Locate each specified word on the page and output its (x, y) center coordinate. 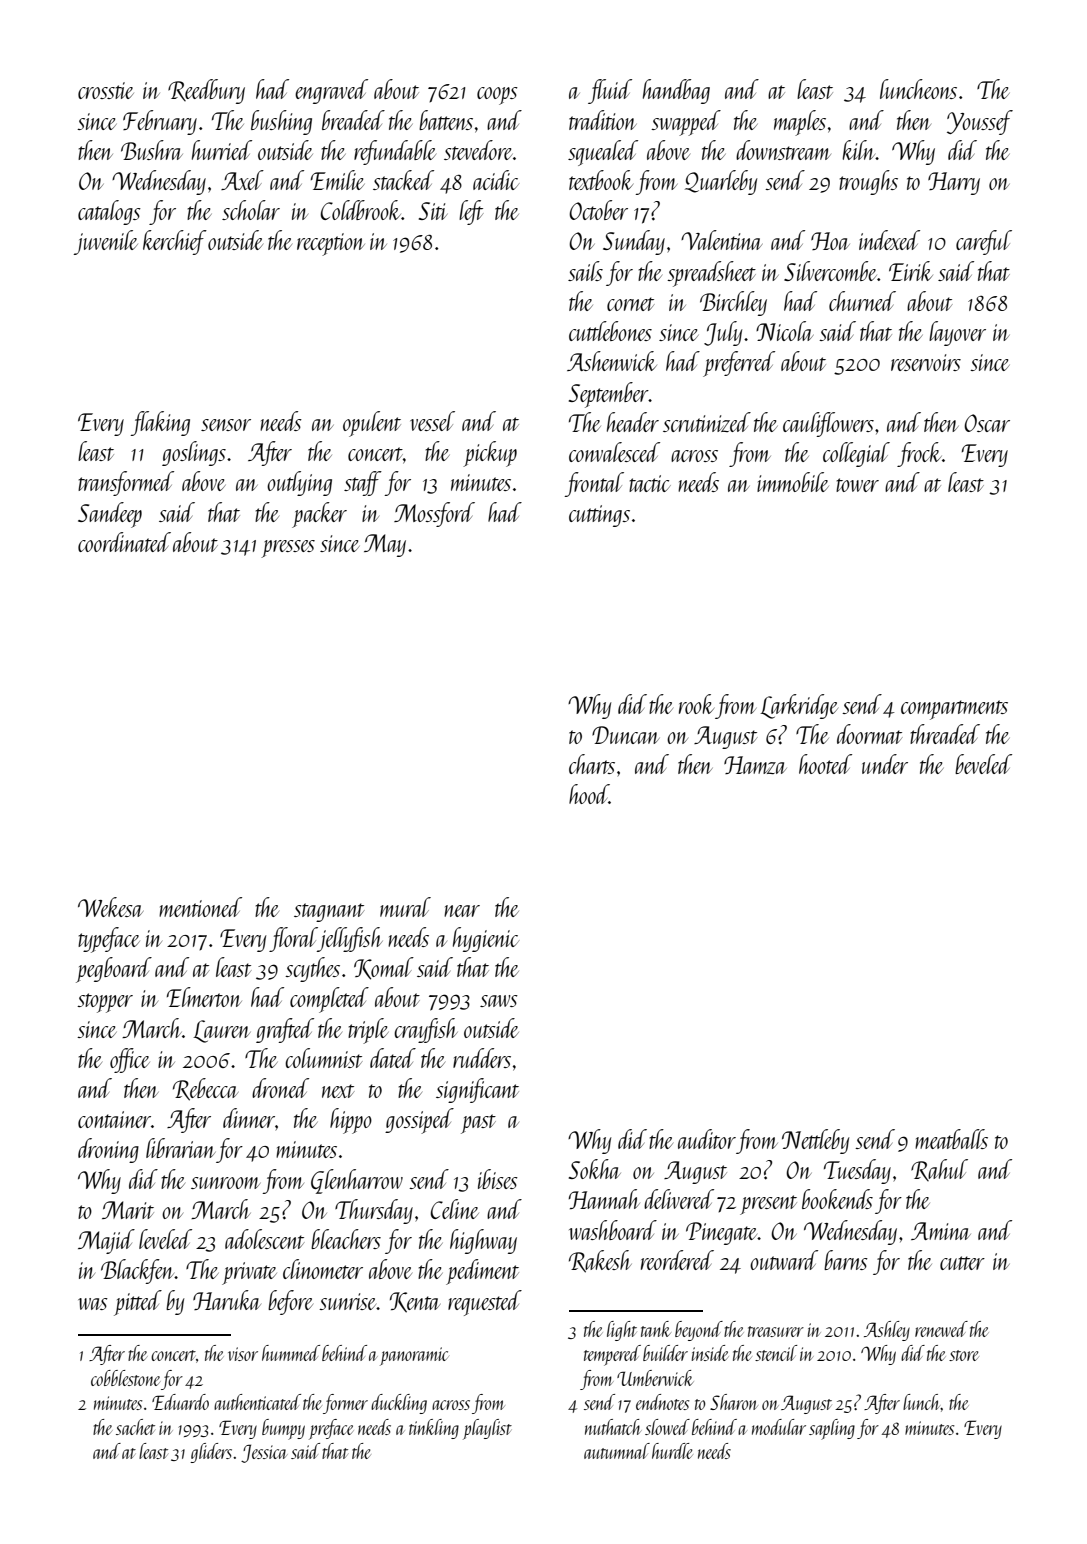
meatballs (951, 1139)
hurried (222, 150)
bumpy (283, 1429)
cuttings (599, 516)
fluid (610, 91)
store (964, 1355)
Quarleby (721, 182)
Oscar (987, 423)
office (130, 1060)
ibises (498, 1179)
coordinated (124, 542)
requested (485, 1303)
